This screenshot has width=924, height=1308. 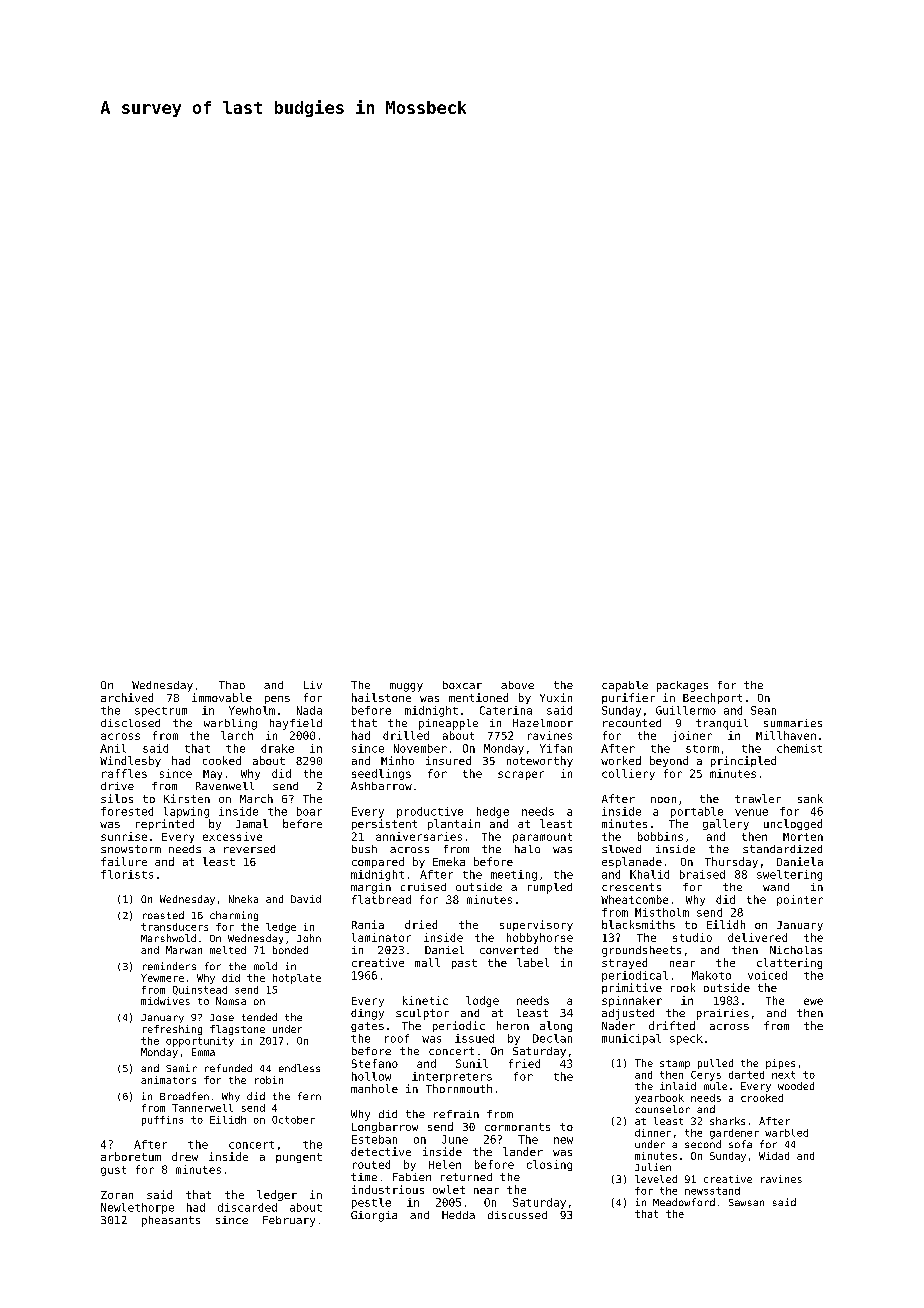 What do you see at coordinates (168, 1080) in the screenshot?
I see `animators` at bounding box center [168, 1080].
